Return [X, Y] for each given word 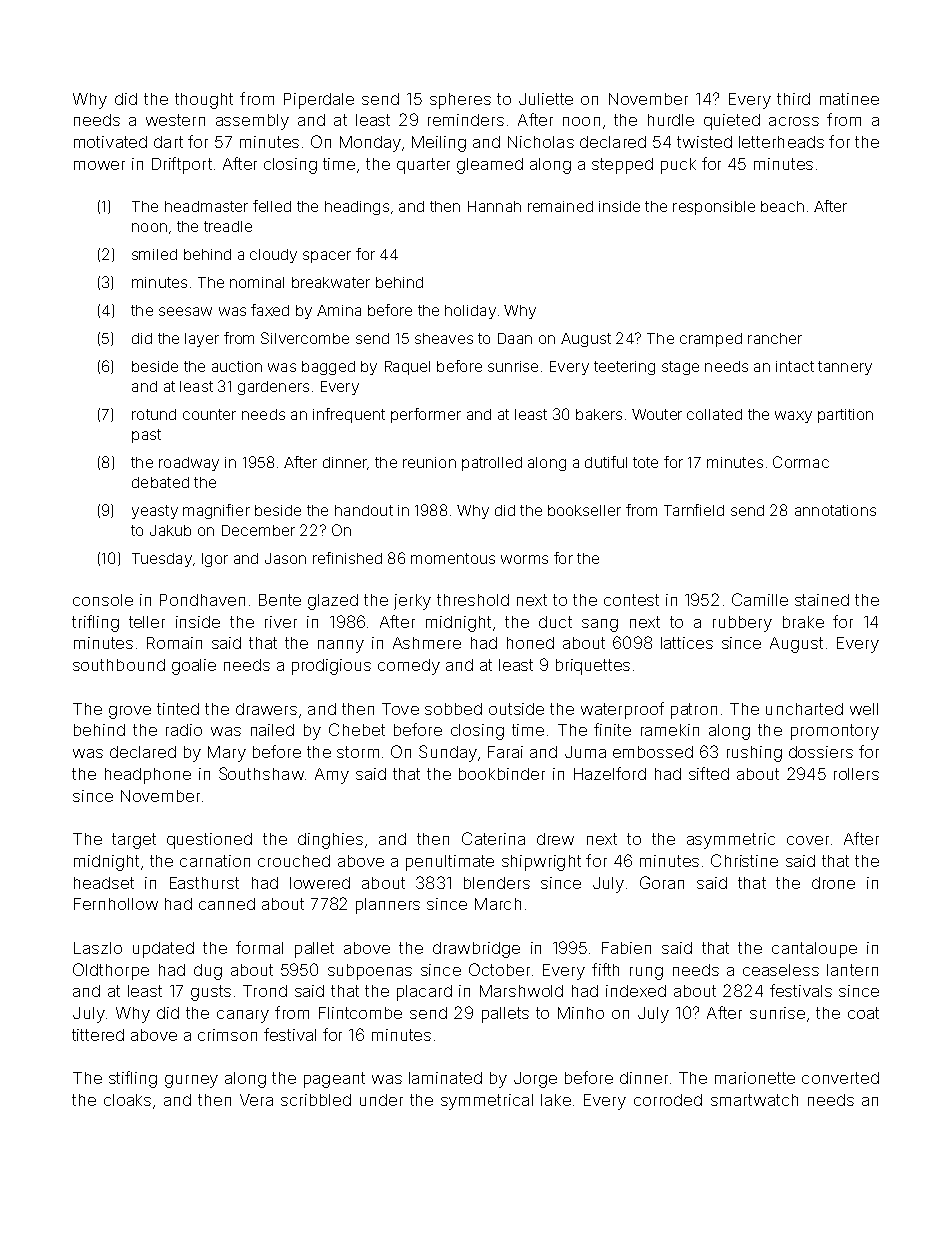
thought [204, 101]
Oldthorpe [111, 971]
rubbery [742, 624]
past [146, 436]
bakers [599, 414]
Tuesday [162, 560]
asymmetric [731, 841]
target [134, 841]
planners [388, 906]
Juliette [546, 99]
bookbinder [502, 774]
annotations [835, 510]
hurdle [671, 120]
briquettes [593, 667]
